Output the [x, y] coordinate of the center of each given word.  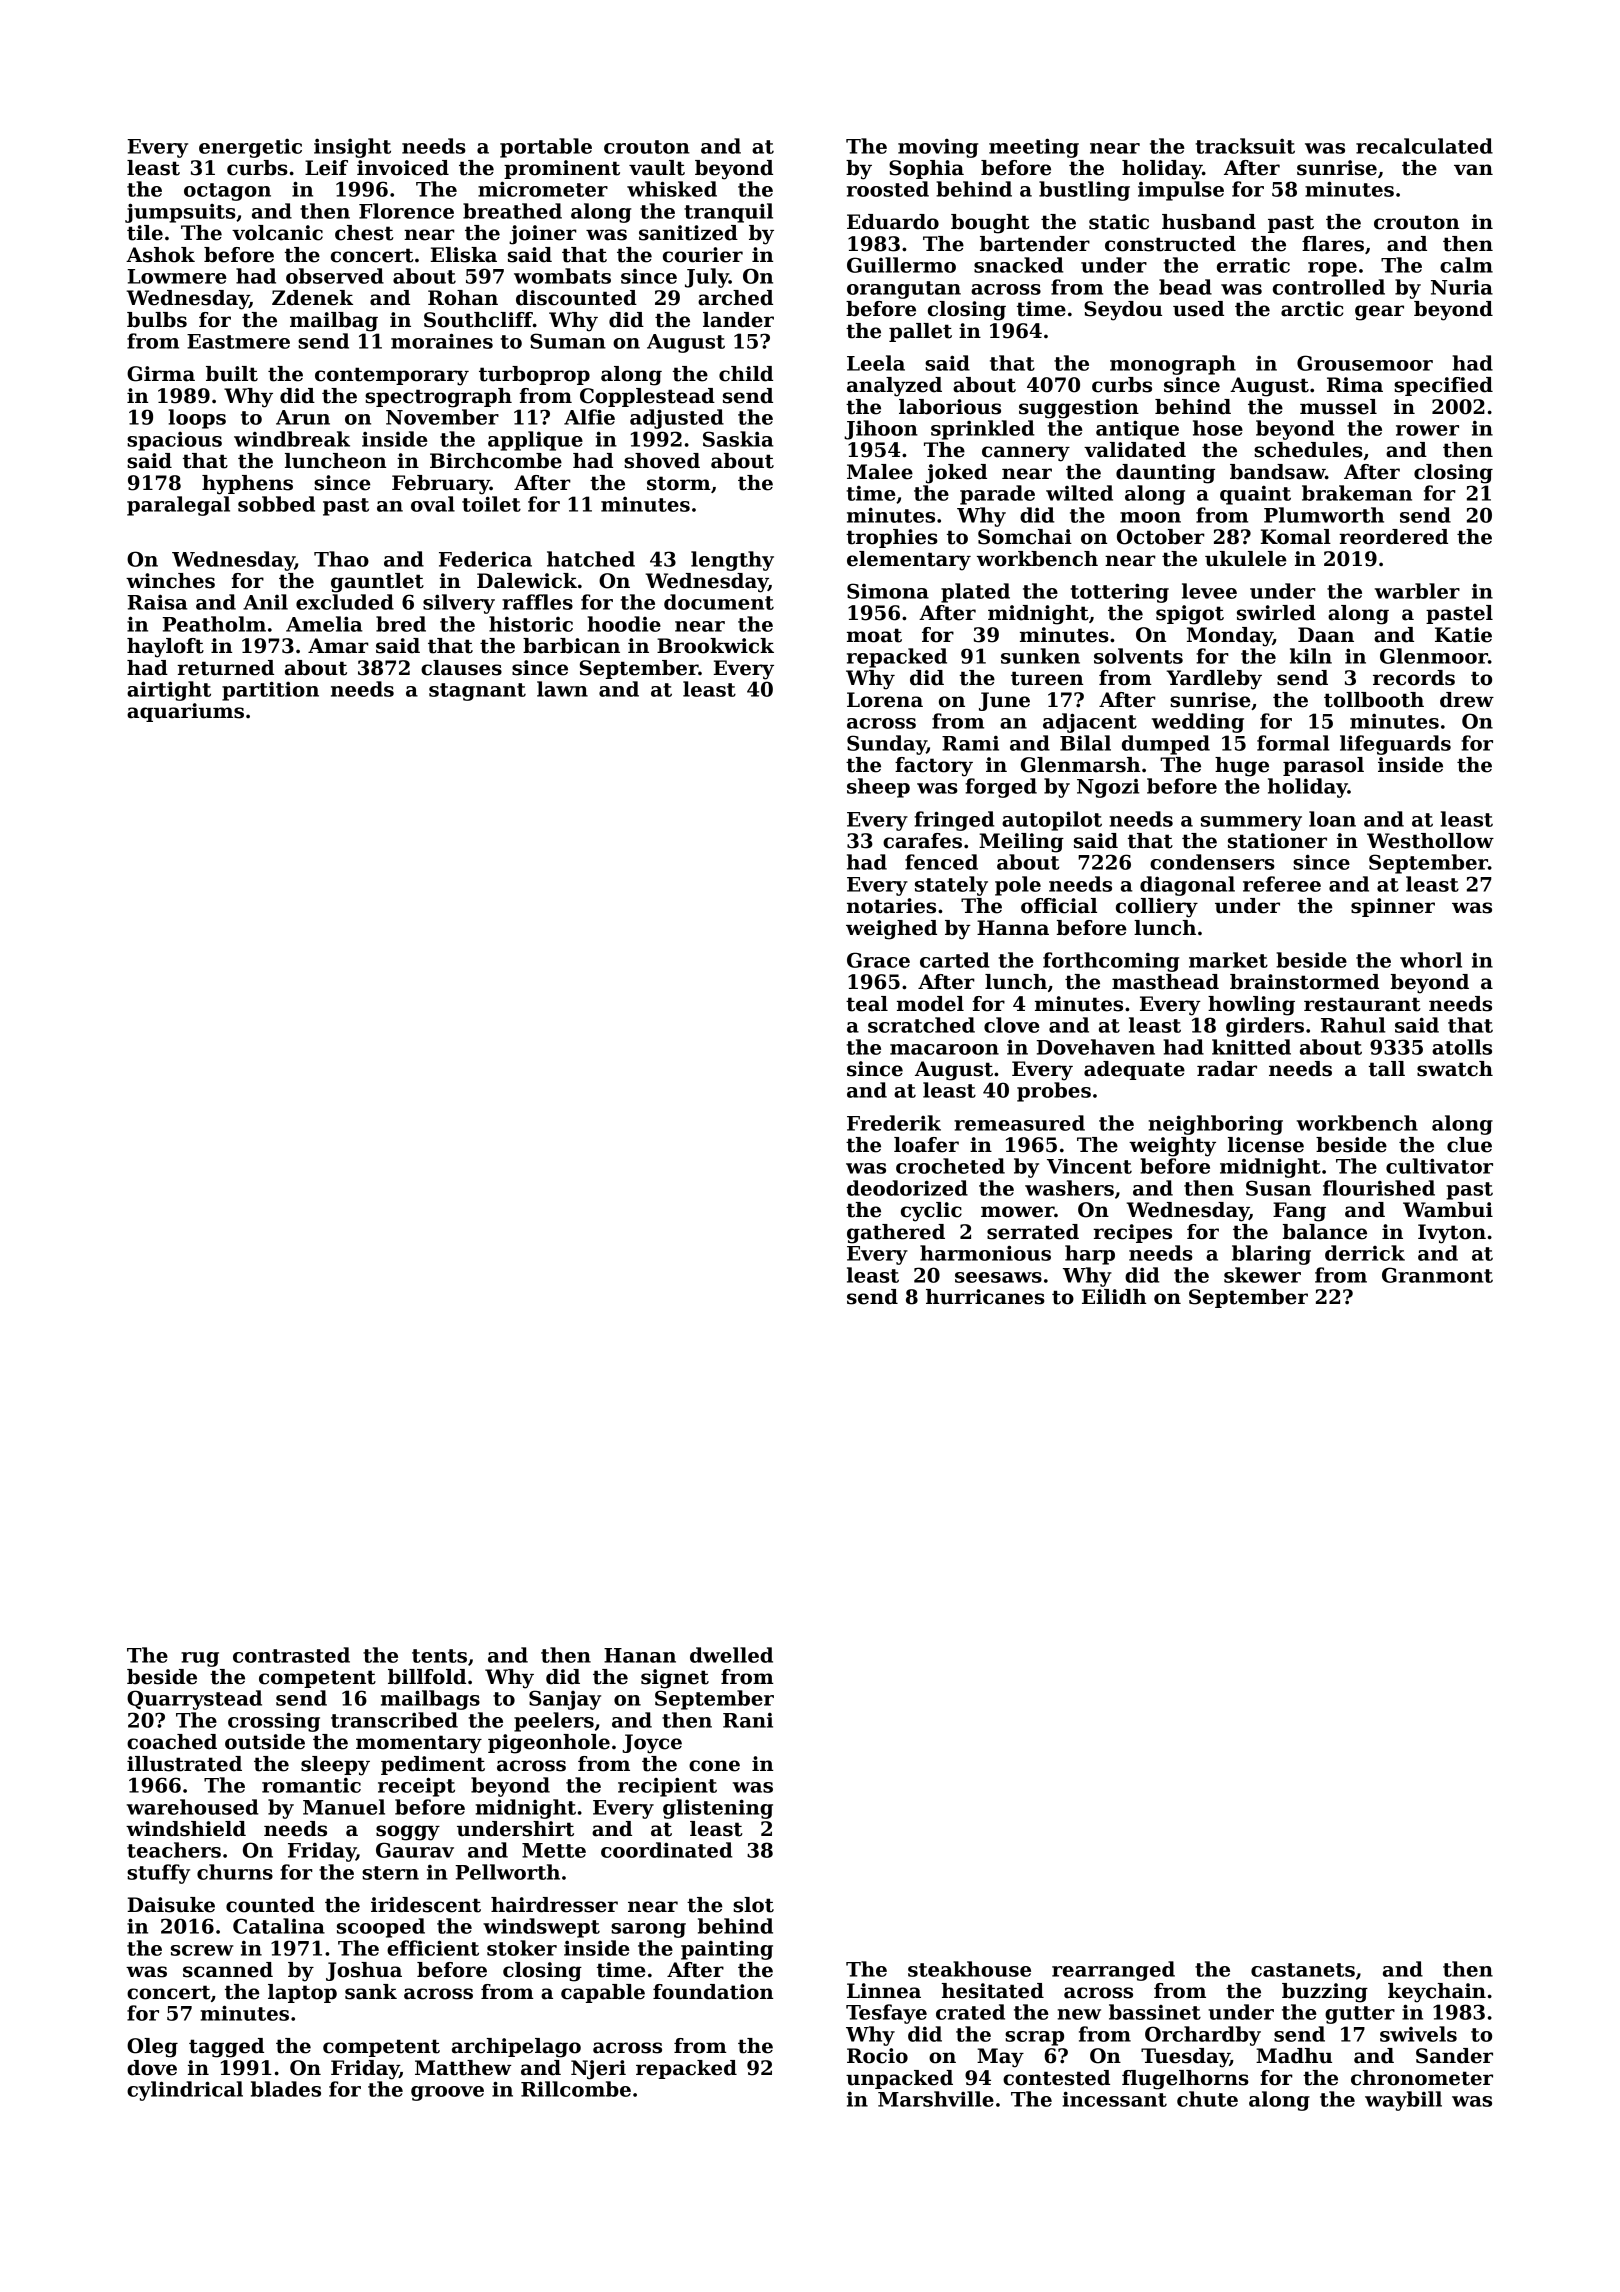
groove [447, 2093]
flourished [1379, 1188]
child [746, 374]
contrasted [291, 1655]
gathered [896, 1234]
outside [265, 1742]
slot [753, 1905]
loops [197, 419]
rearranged [1113, 1971]
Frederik [894, 1123]
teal [867, 1004]
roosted [888, 189]
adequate [1134, 1070]
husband [1209, 222]
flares [1333, 244]
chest [364, 233]
